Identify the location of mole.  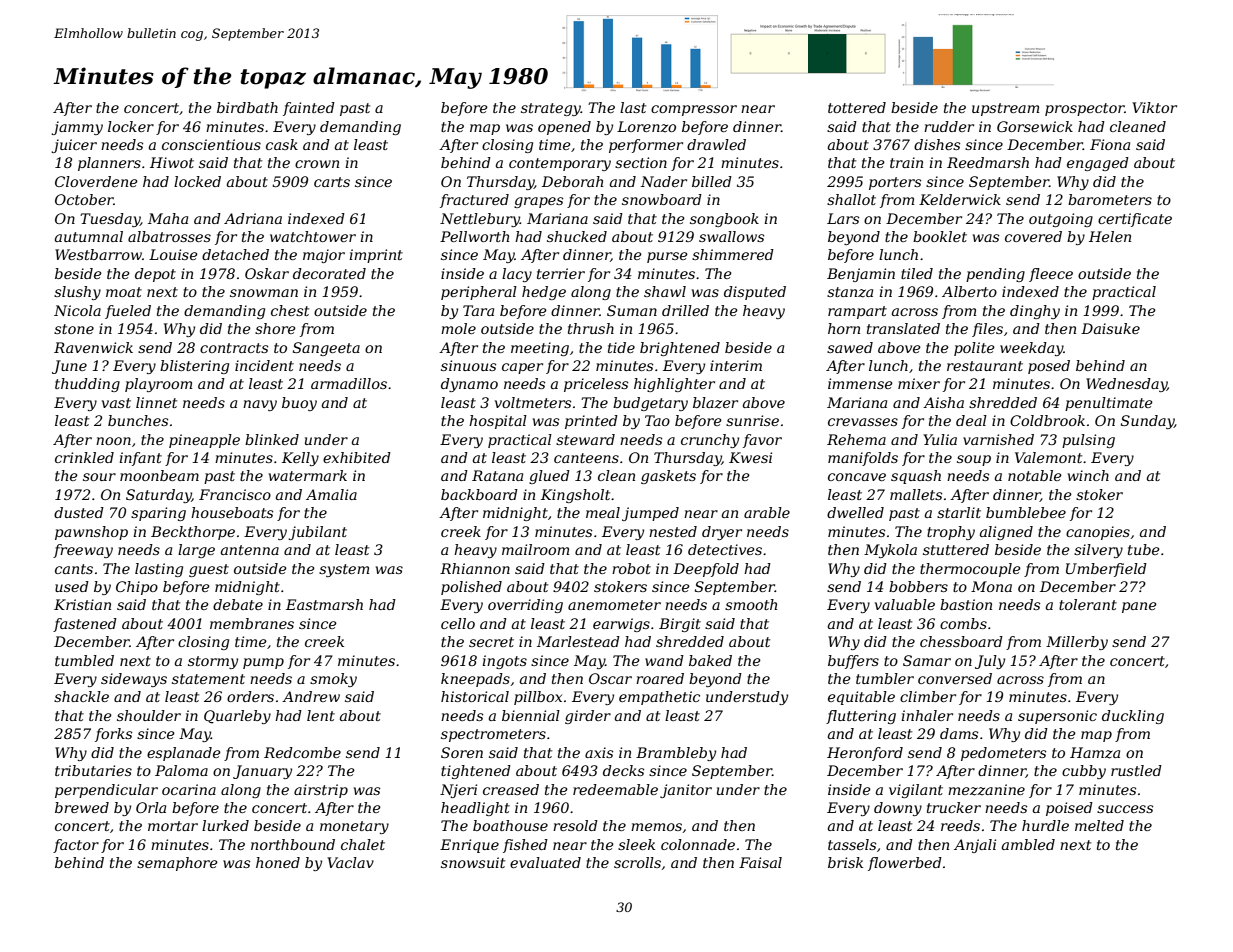
(458, 328).
